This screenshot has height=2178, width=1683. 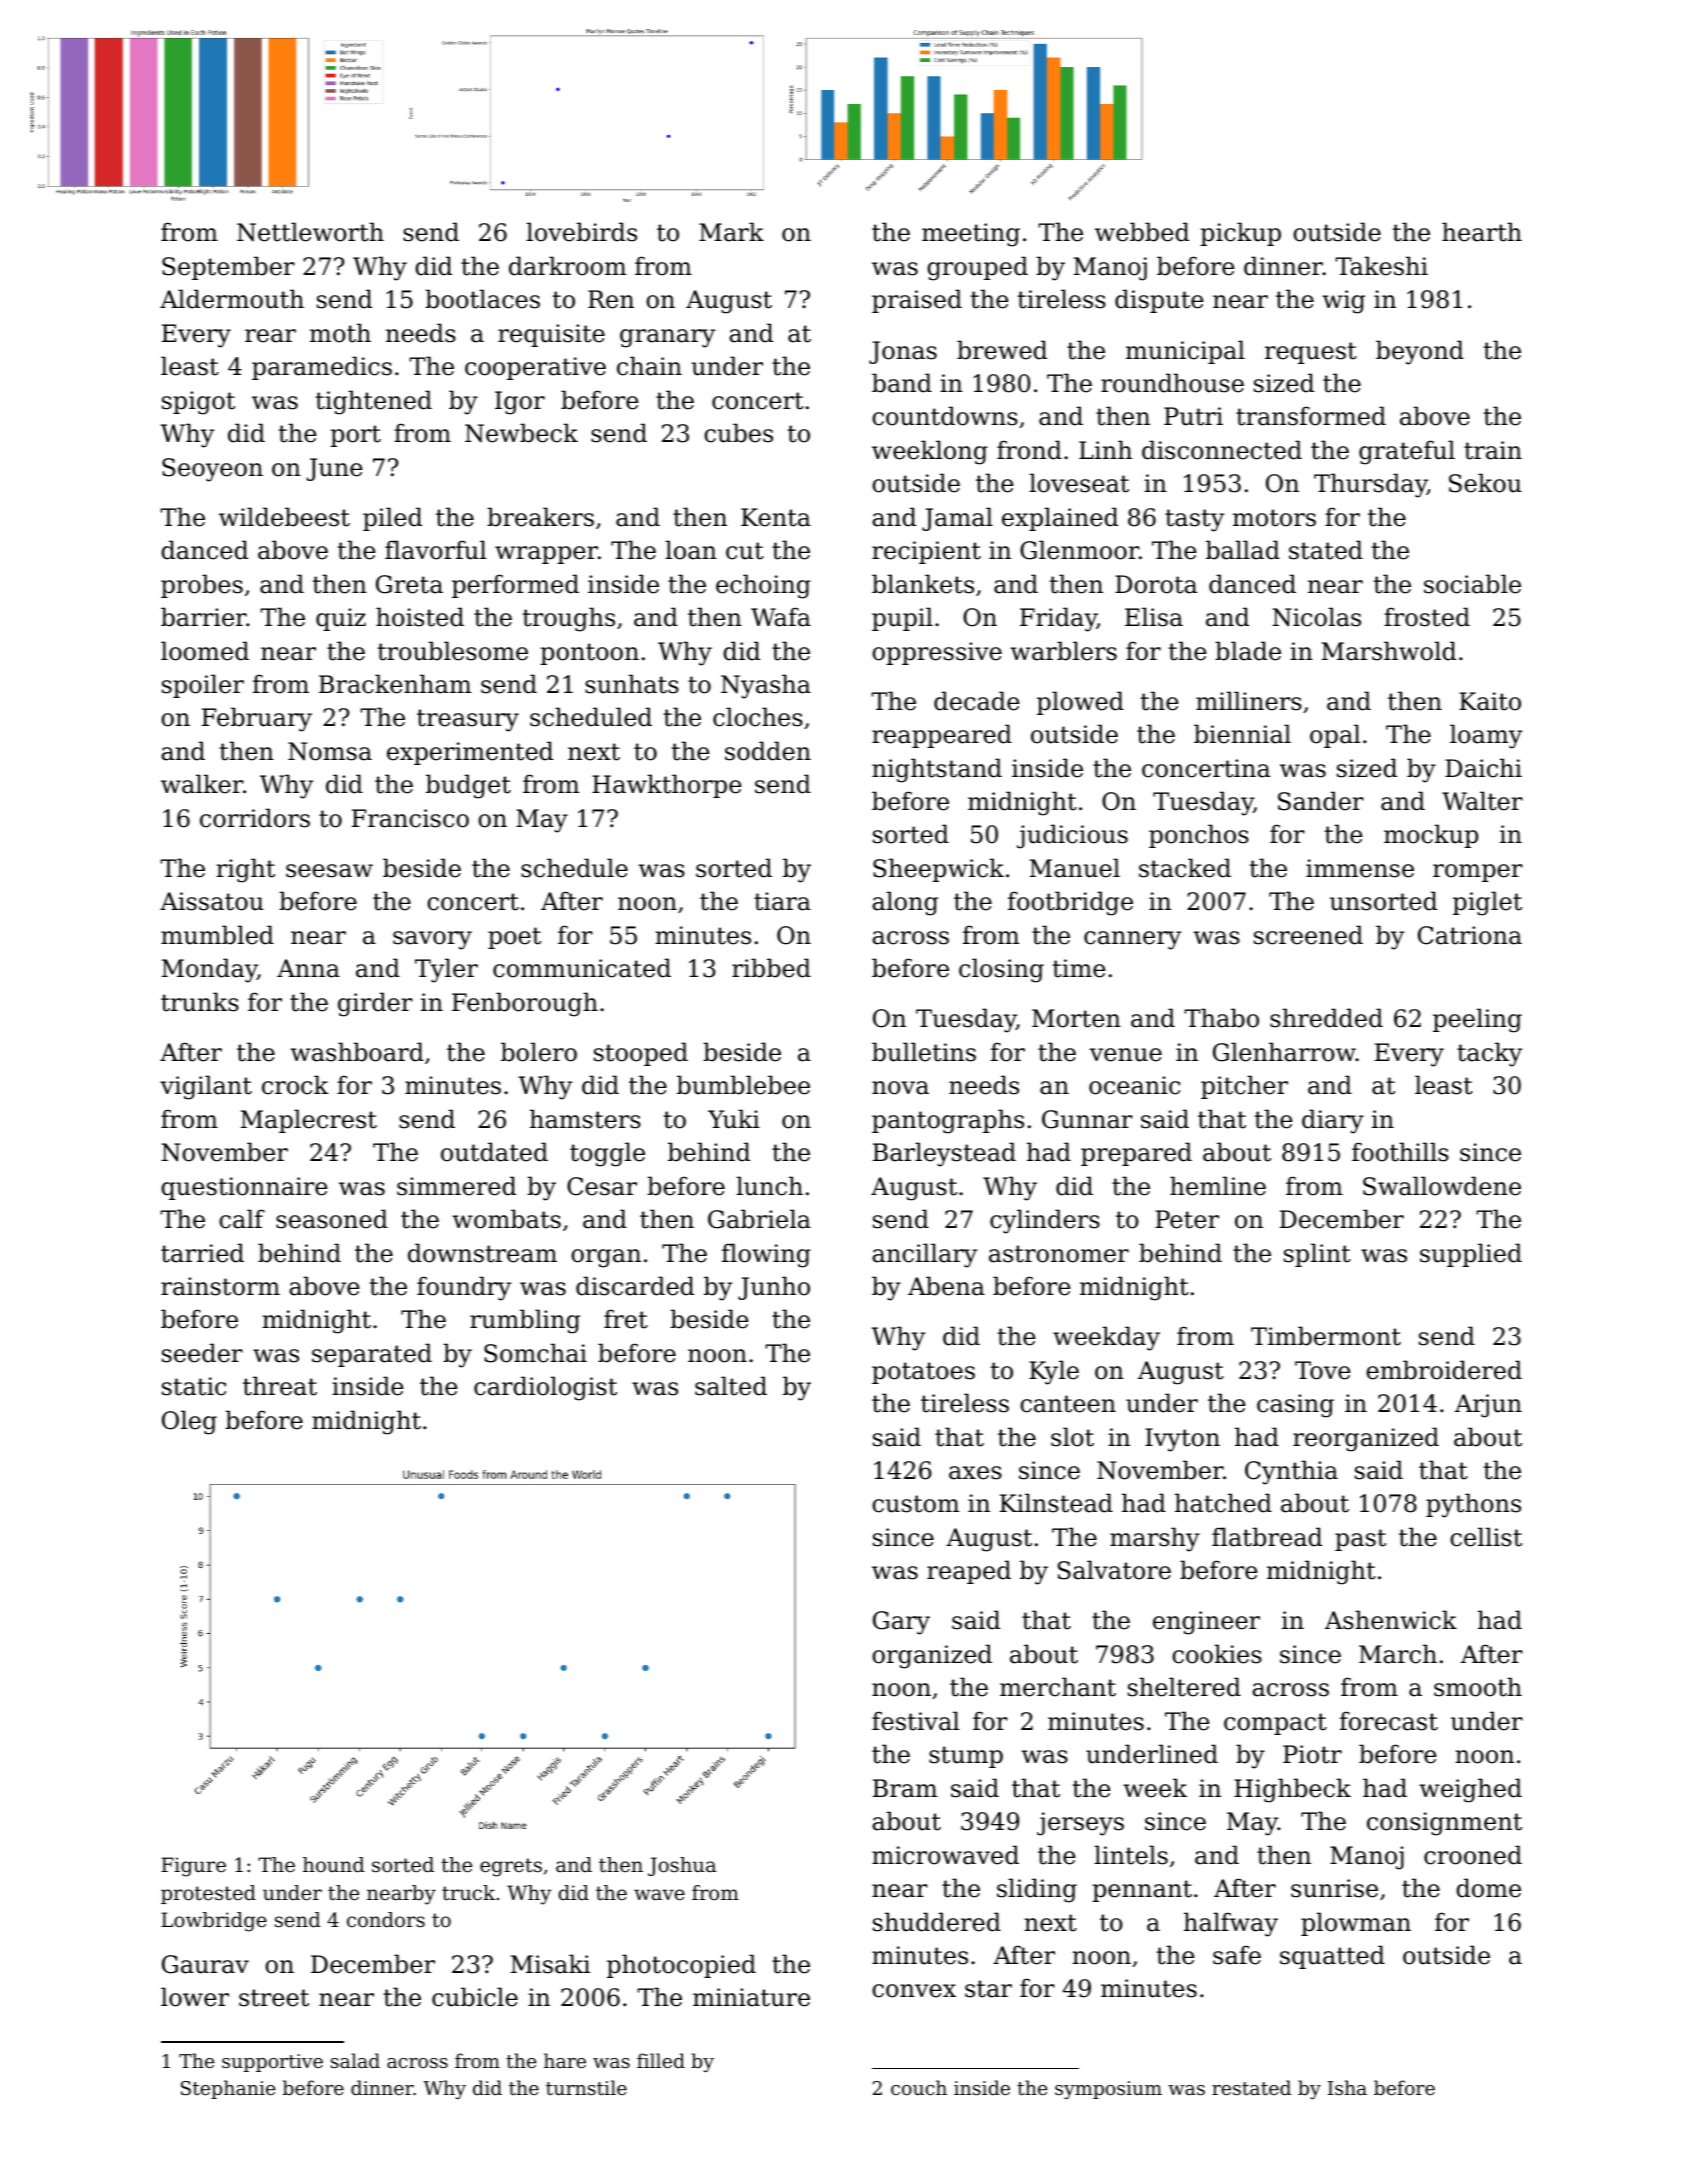 I want to click on Walter, so click(x=1482, y=801).
